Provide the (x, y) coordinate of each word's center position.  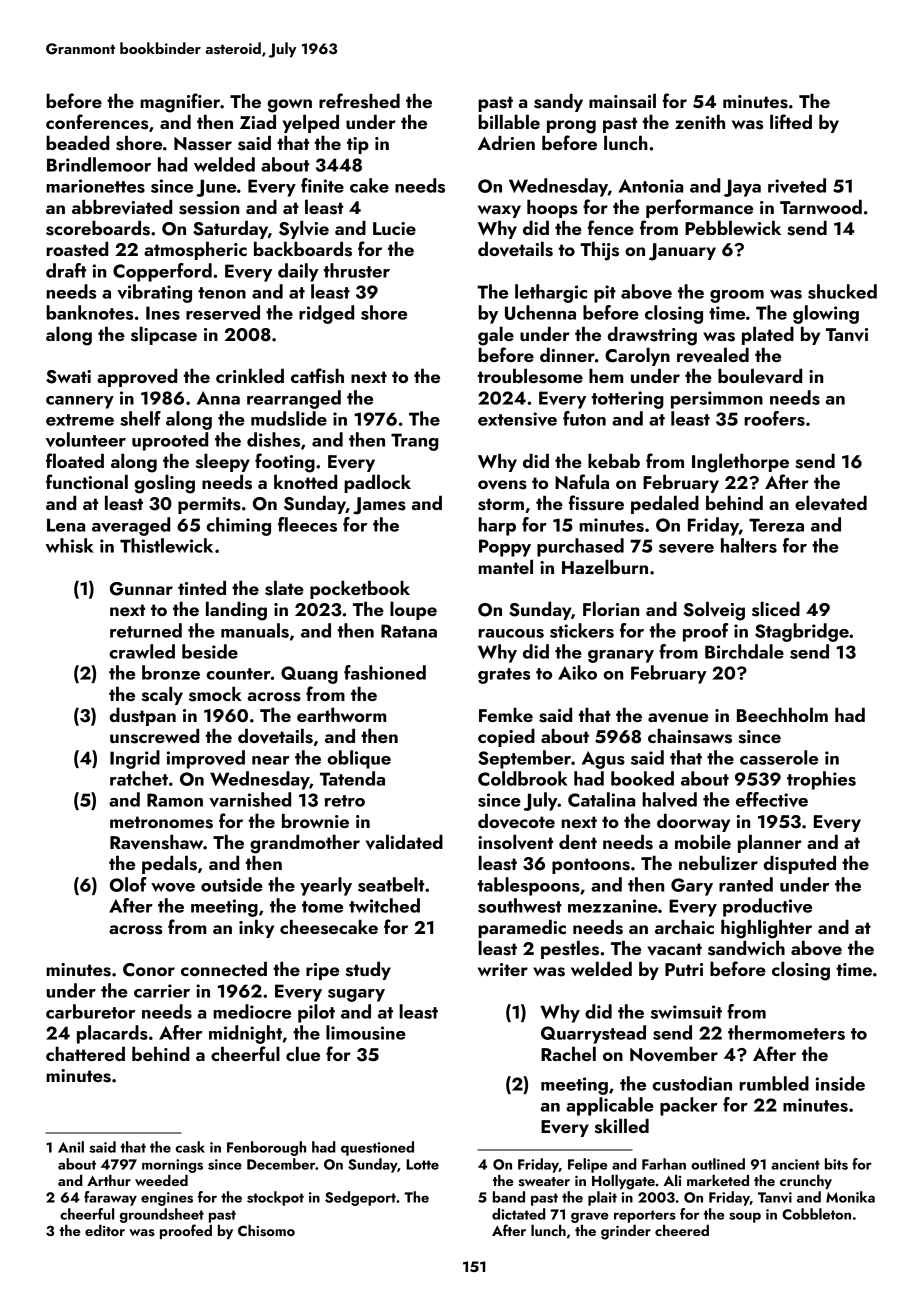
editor (105, 1230)
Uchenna (540, 312)
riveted (797, 185)
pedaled (665, 504)
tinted (202, 587)
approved (137, 377)
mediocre (252, 1011)
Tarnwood (821, 206)
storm (501, 504)
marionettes (95, 186)
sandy (558, 102)
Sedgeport (360, 1198)
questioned (377, 1148)
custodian (692, 1083)
